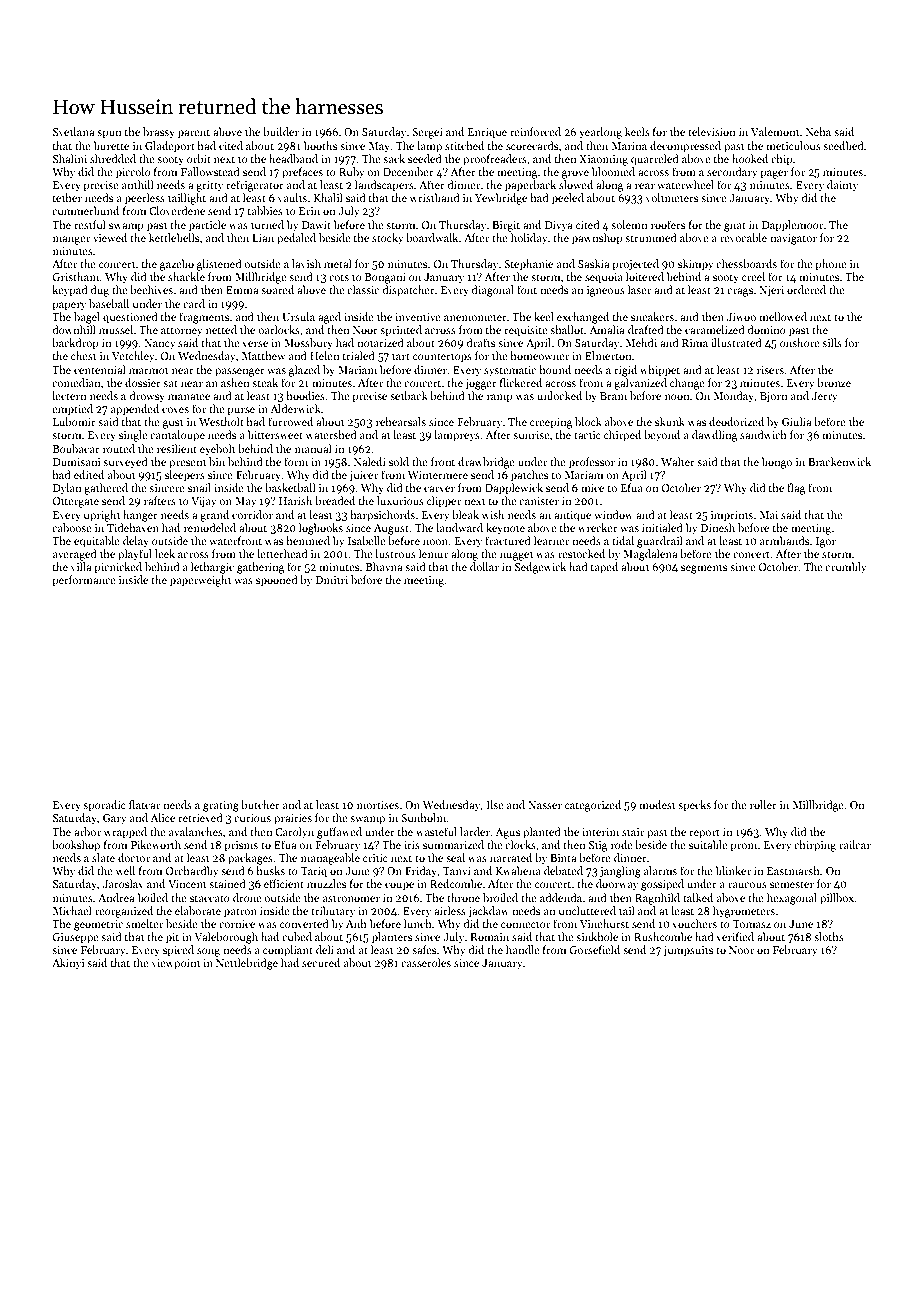 This screenshot has height=1308, width=924. I want to click on Igor, so click(826, 542).
